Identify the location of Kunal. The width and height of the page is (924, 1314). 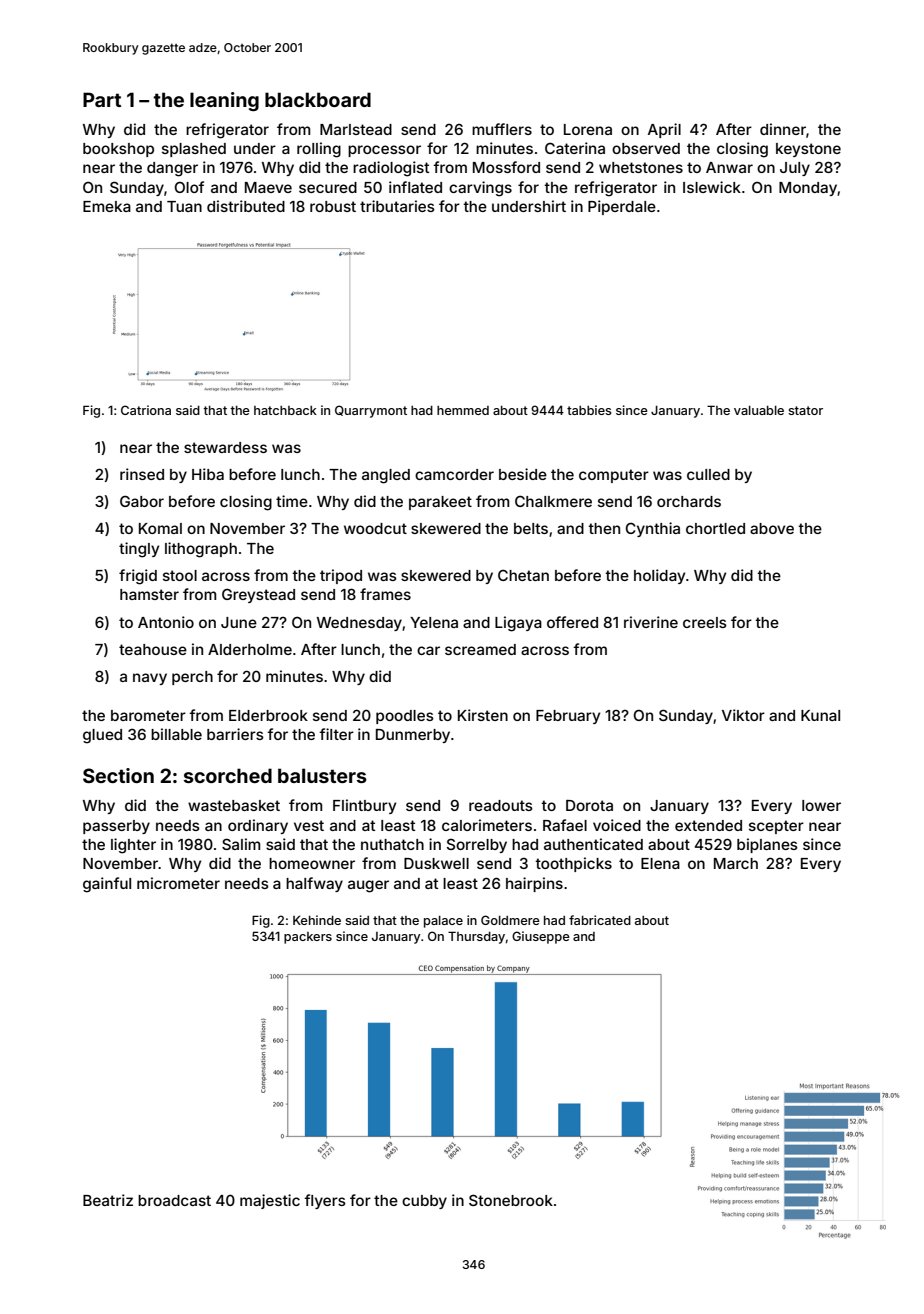
(820, 715).
